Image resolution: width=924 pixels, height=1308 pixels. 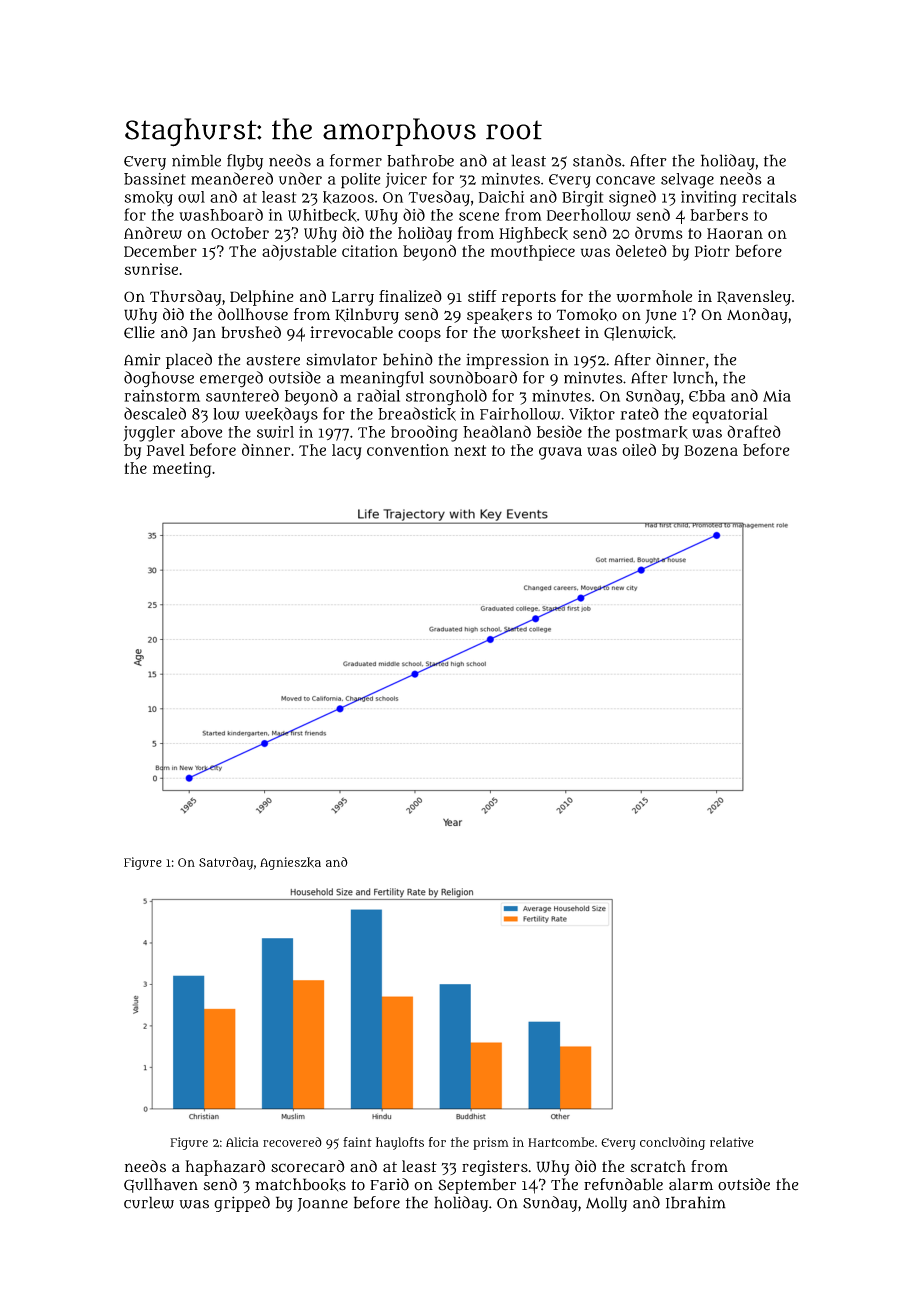 What do you see at coordinates (225, 1168) in the image?
I see `haphazard` at bounding box center [225, 1168].
